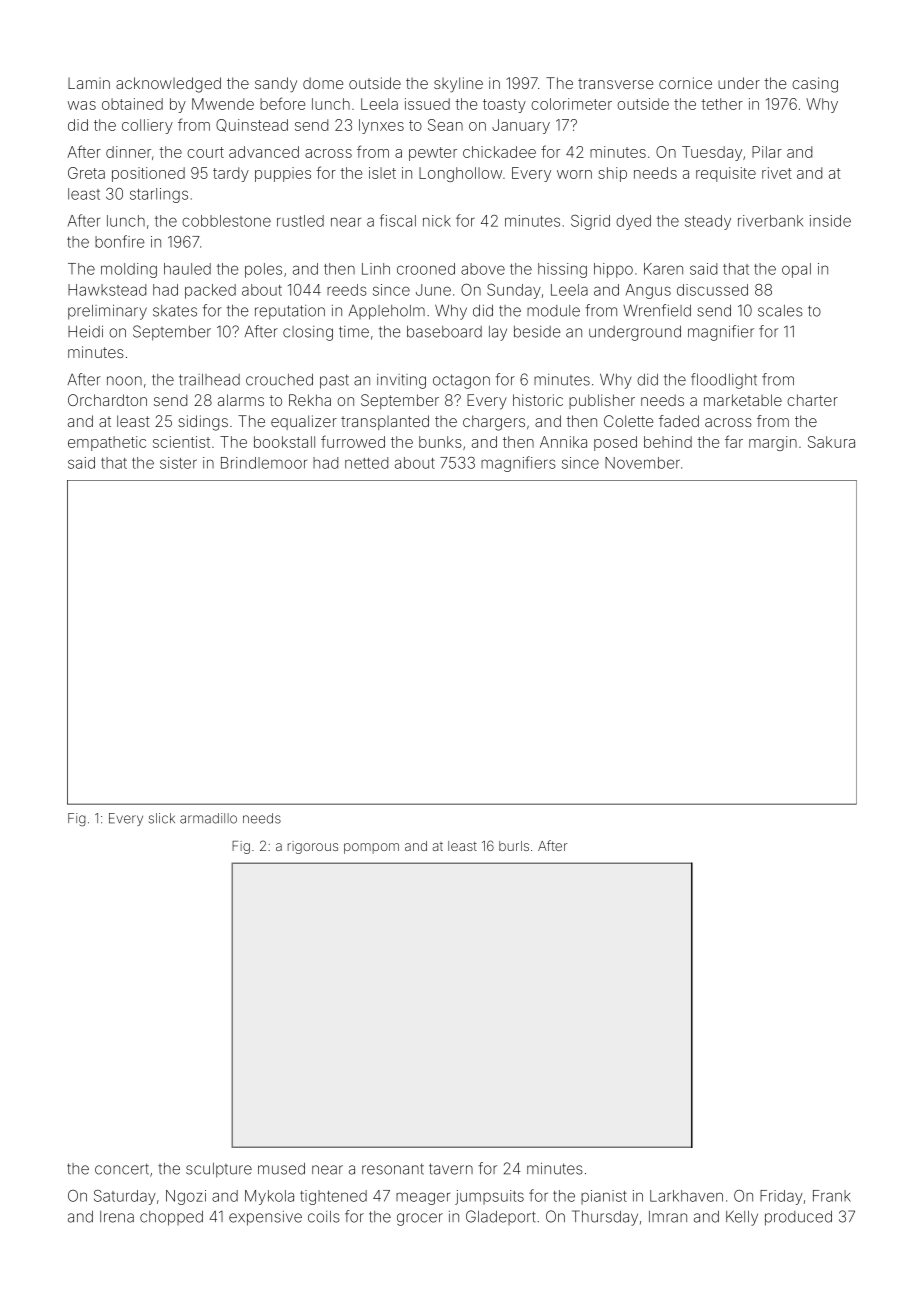  Describe the element at coordinates (831, 442) in the screenshot. I see `Sakura` at that location.
